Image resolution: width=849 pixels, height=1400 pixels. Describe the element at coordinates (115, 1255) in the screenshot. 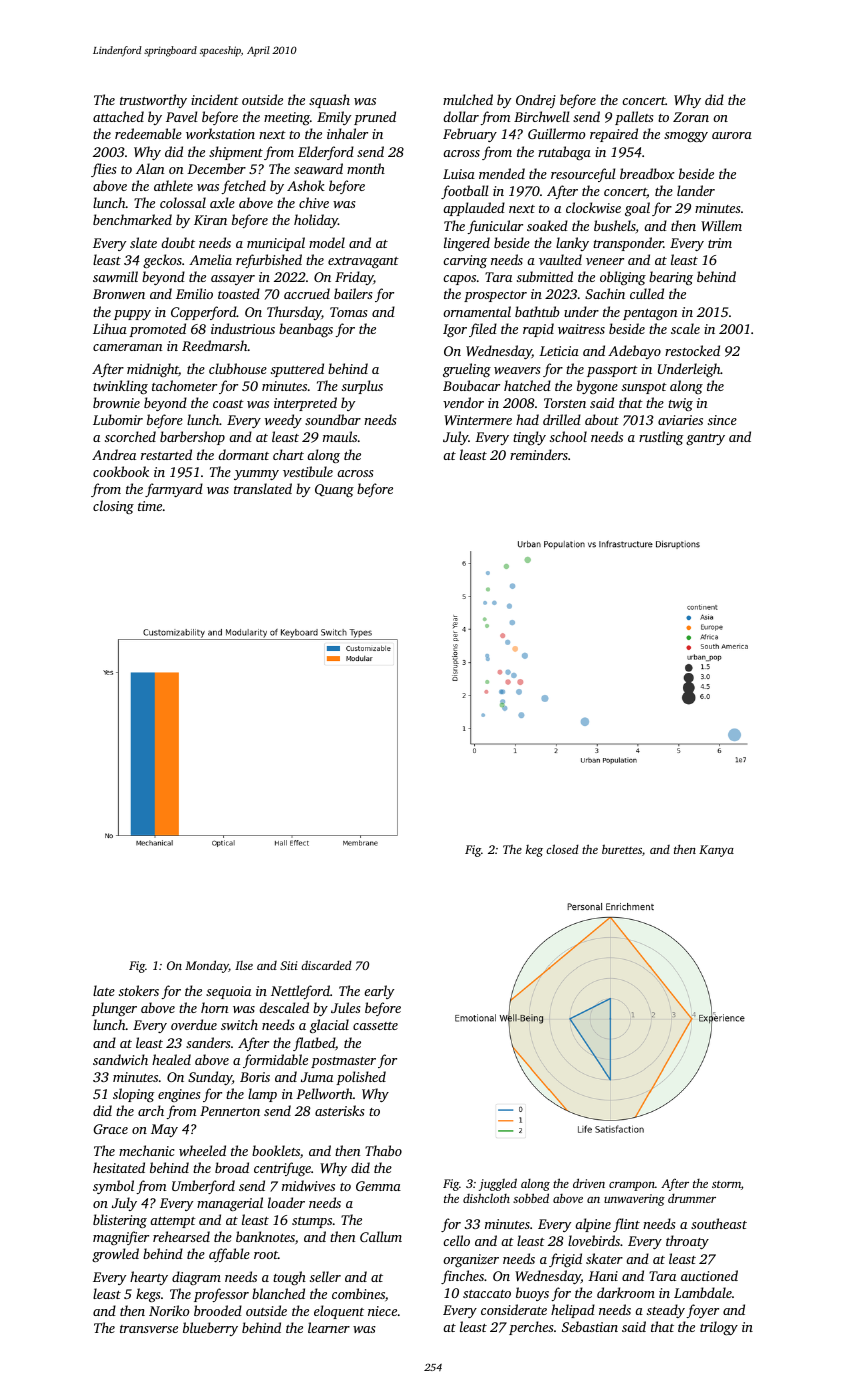

I see `growled` at that location.
